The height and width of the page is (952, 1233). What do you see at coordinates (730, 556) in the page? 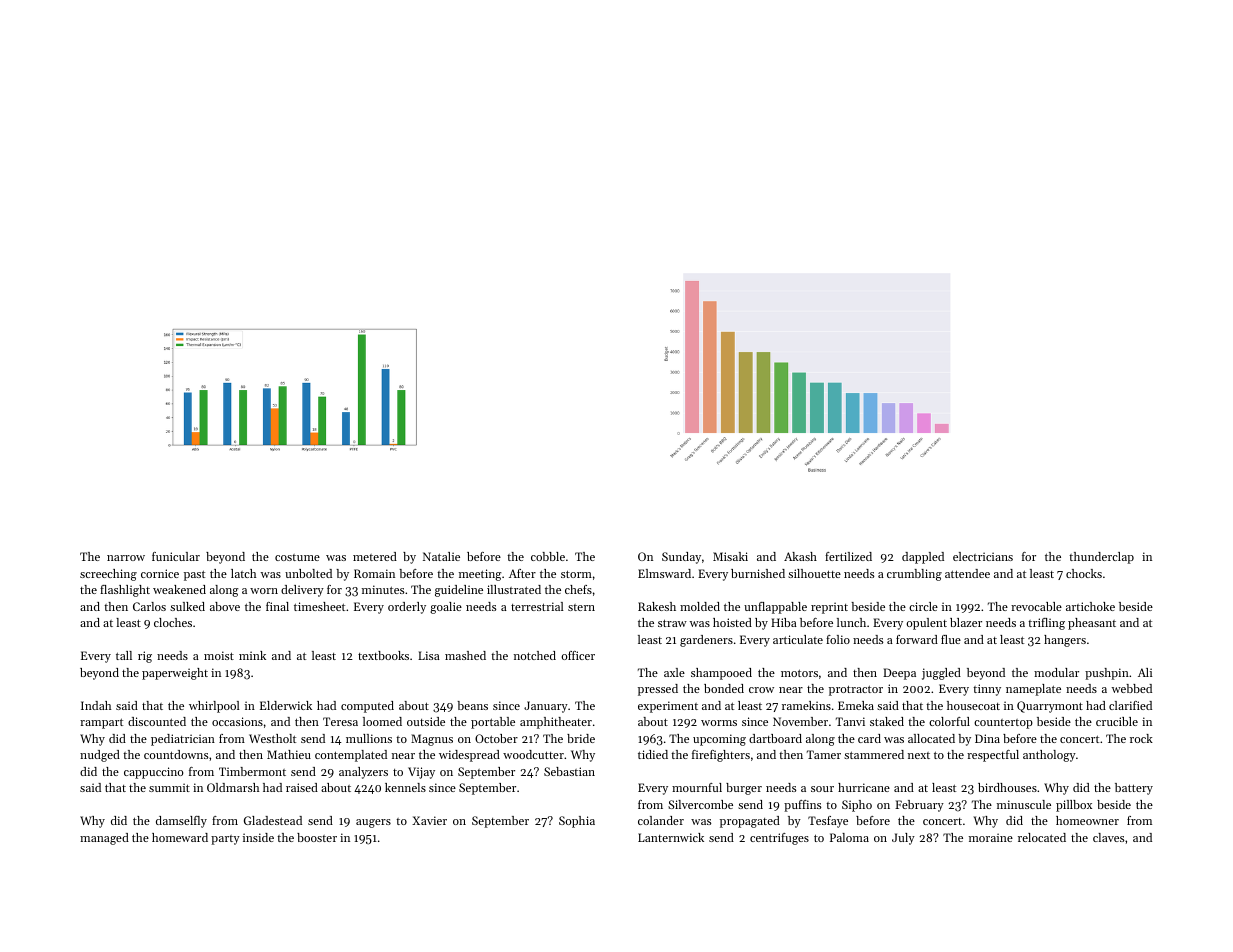
I see `Misaki` at bounding box center [730, 556].
